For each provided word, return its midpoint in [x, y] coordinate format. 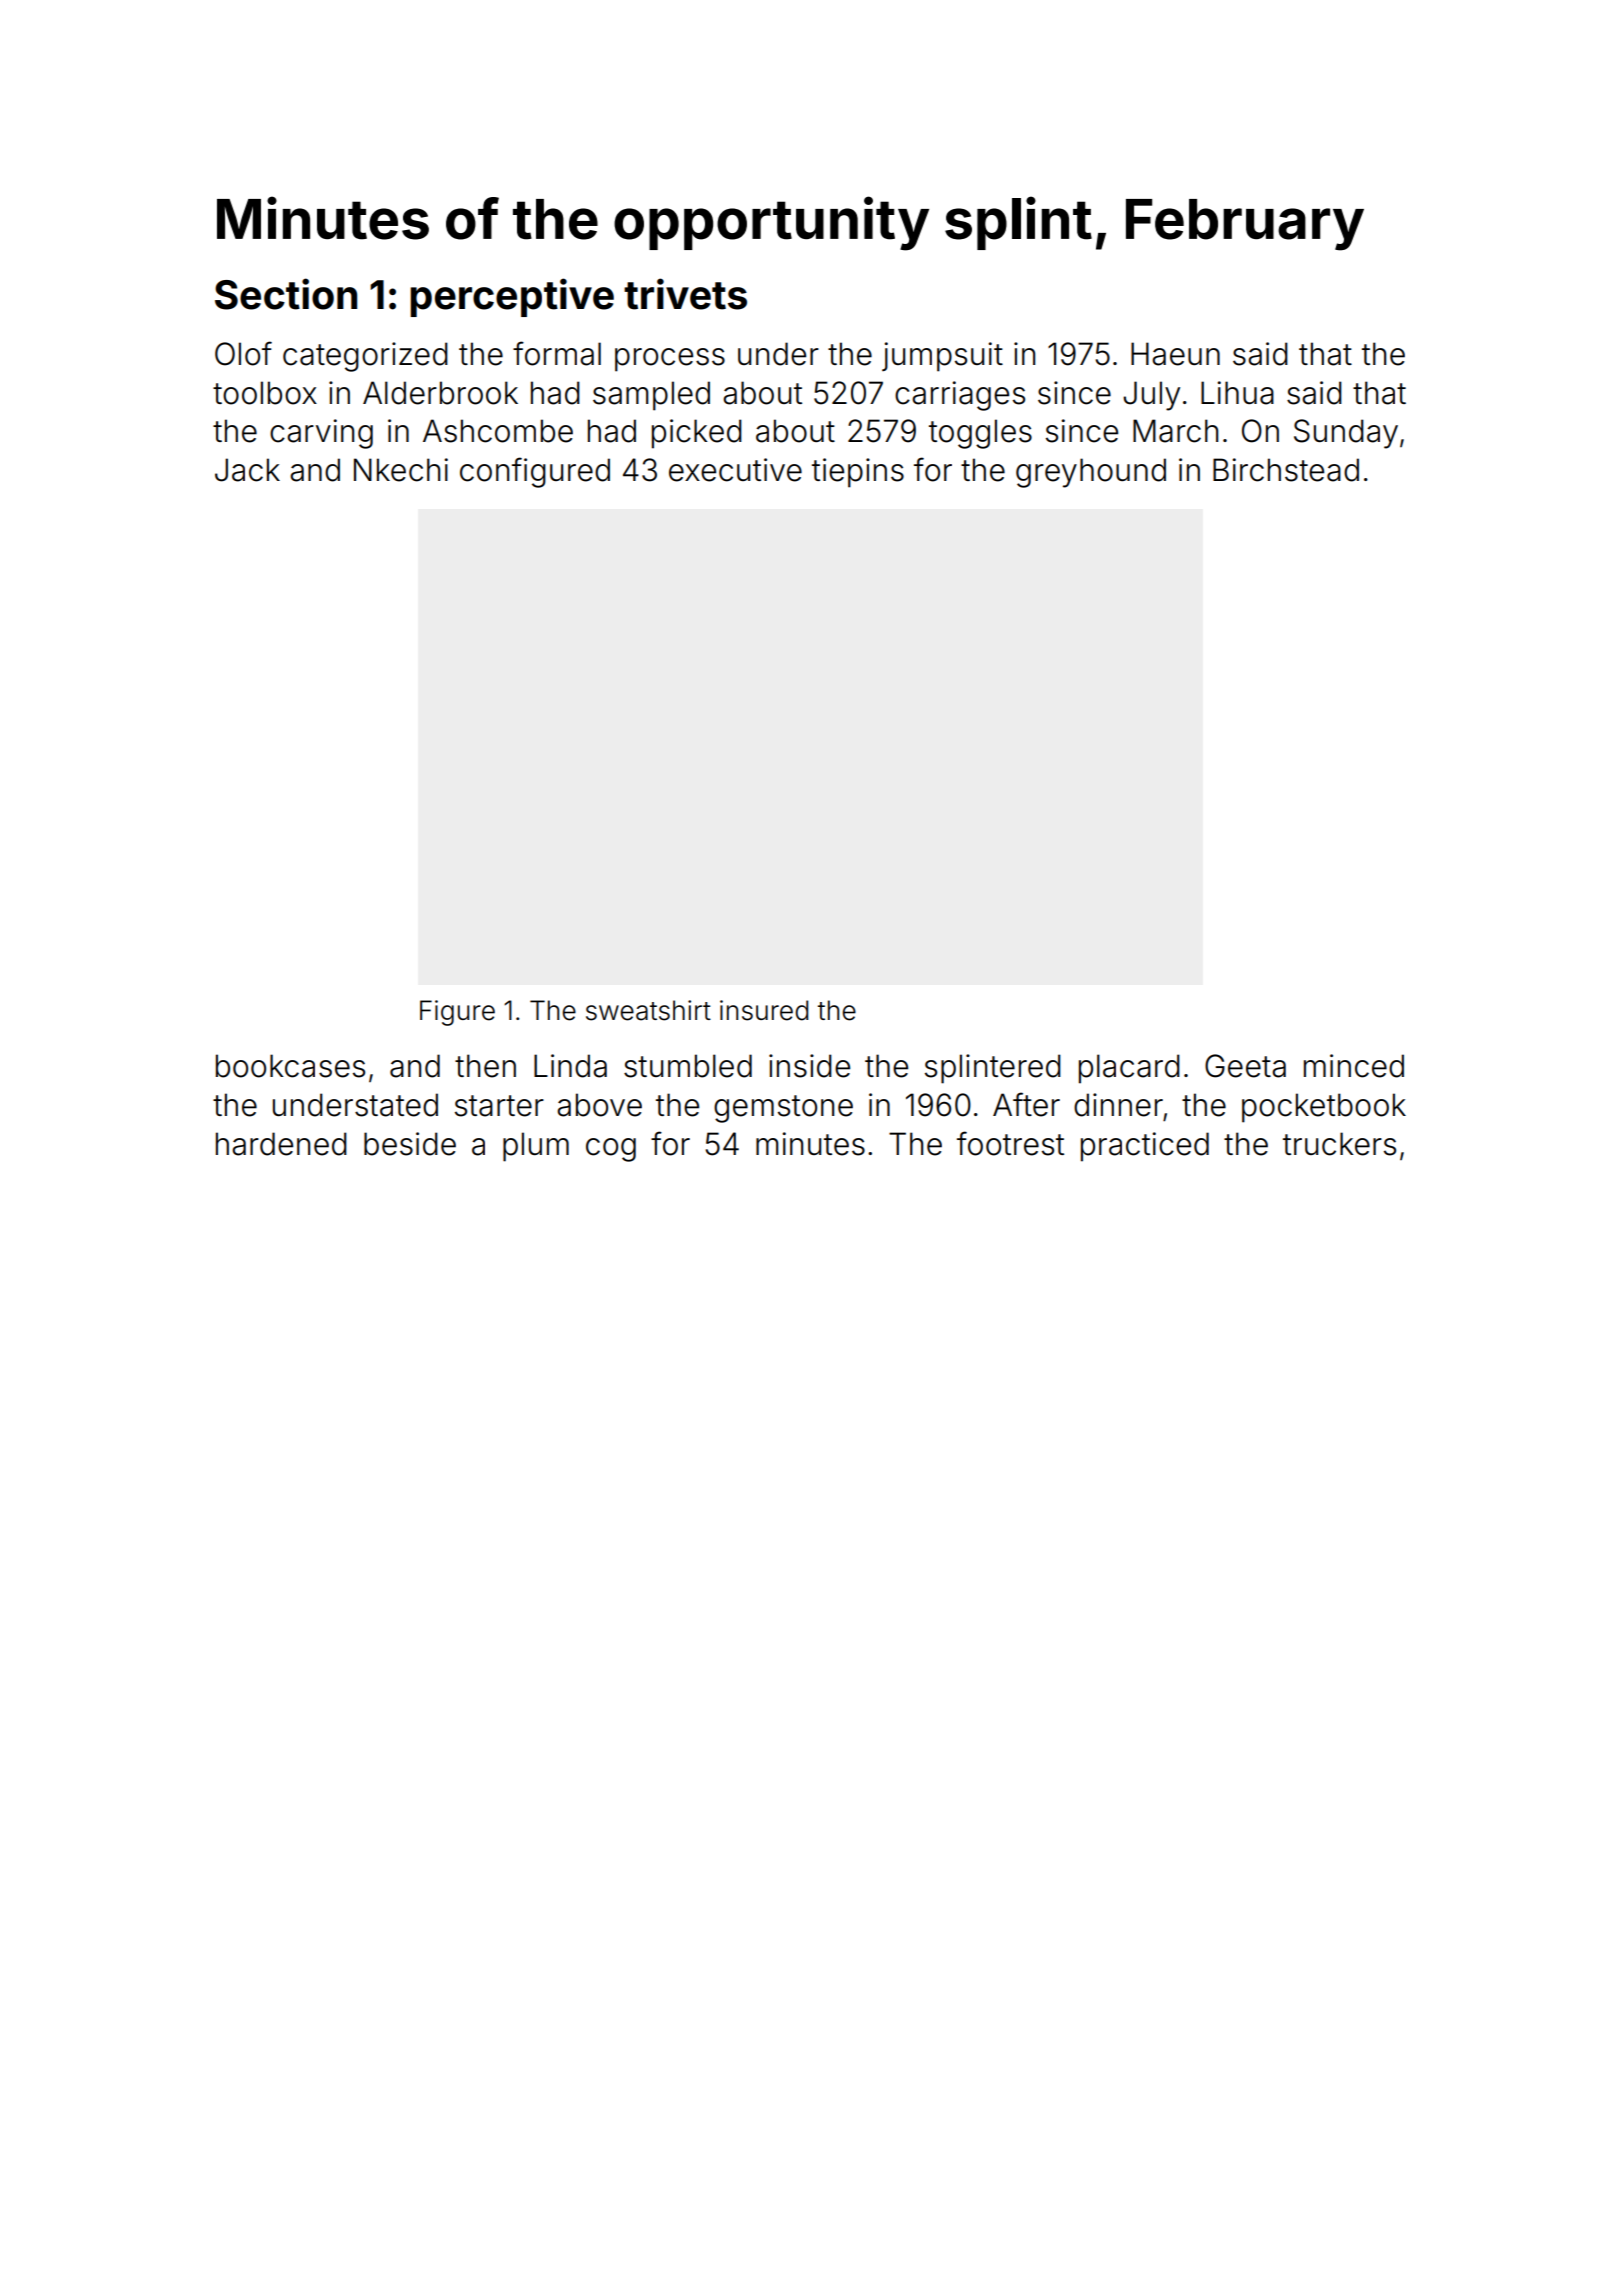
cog [611, 1150]
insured [764, 1010]
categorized [365, 357]
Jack [247, 470]
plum [536, 1147]
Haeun [1175, 354]
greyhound [1091, 473]
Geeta [1245, 1066]
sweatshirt [648, 1010]
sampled [651, 396]
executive [735, 470]
